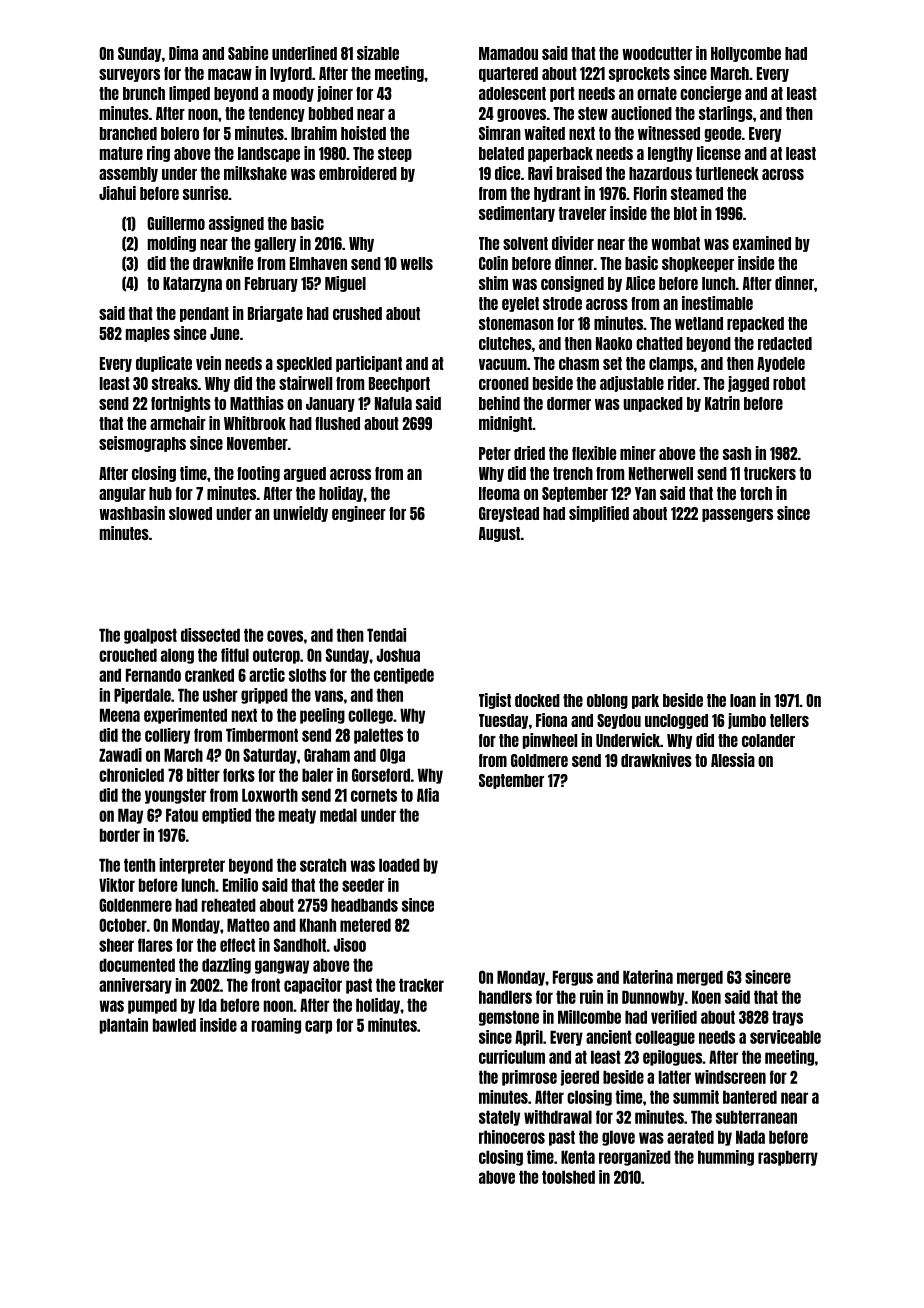 Image resolution: width=924 pixels, height=1308 pixels. I want to click on starlings, so click(726, 114).
